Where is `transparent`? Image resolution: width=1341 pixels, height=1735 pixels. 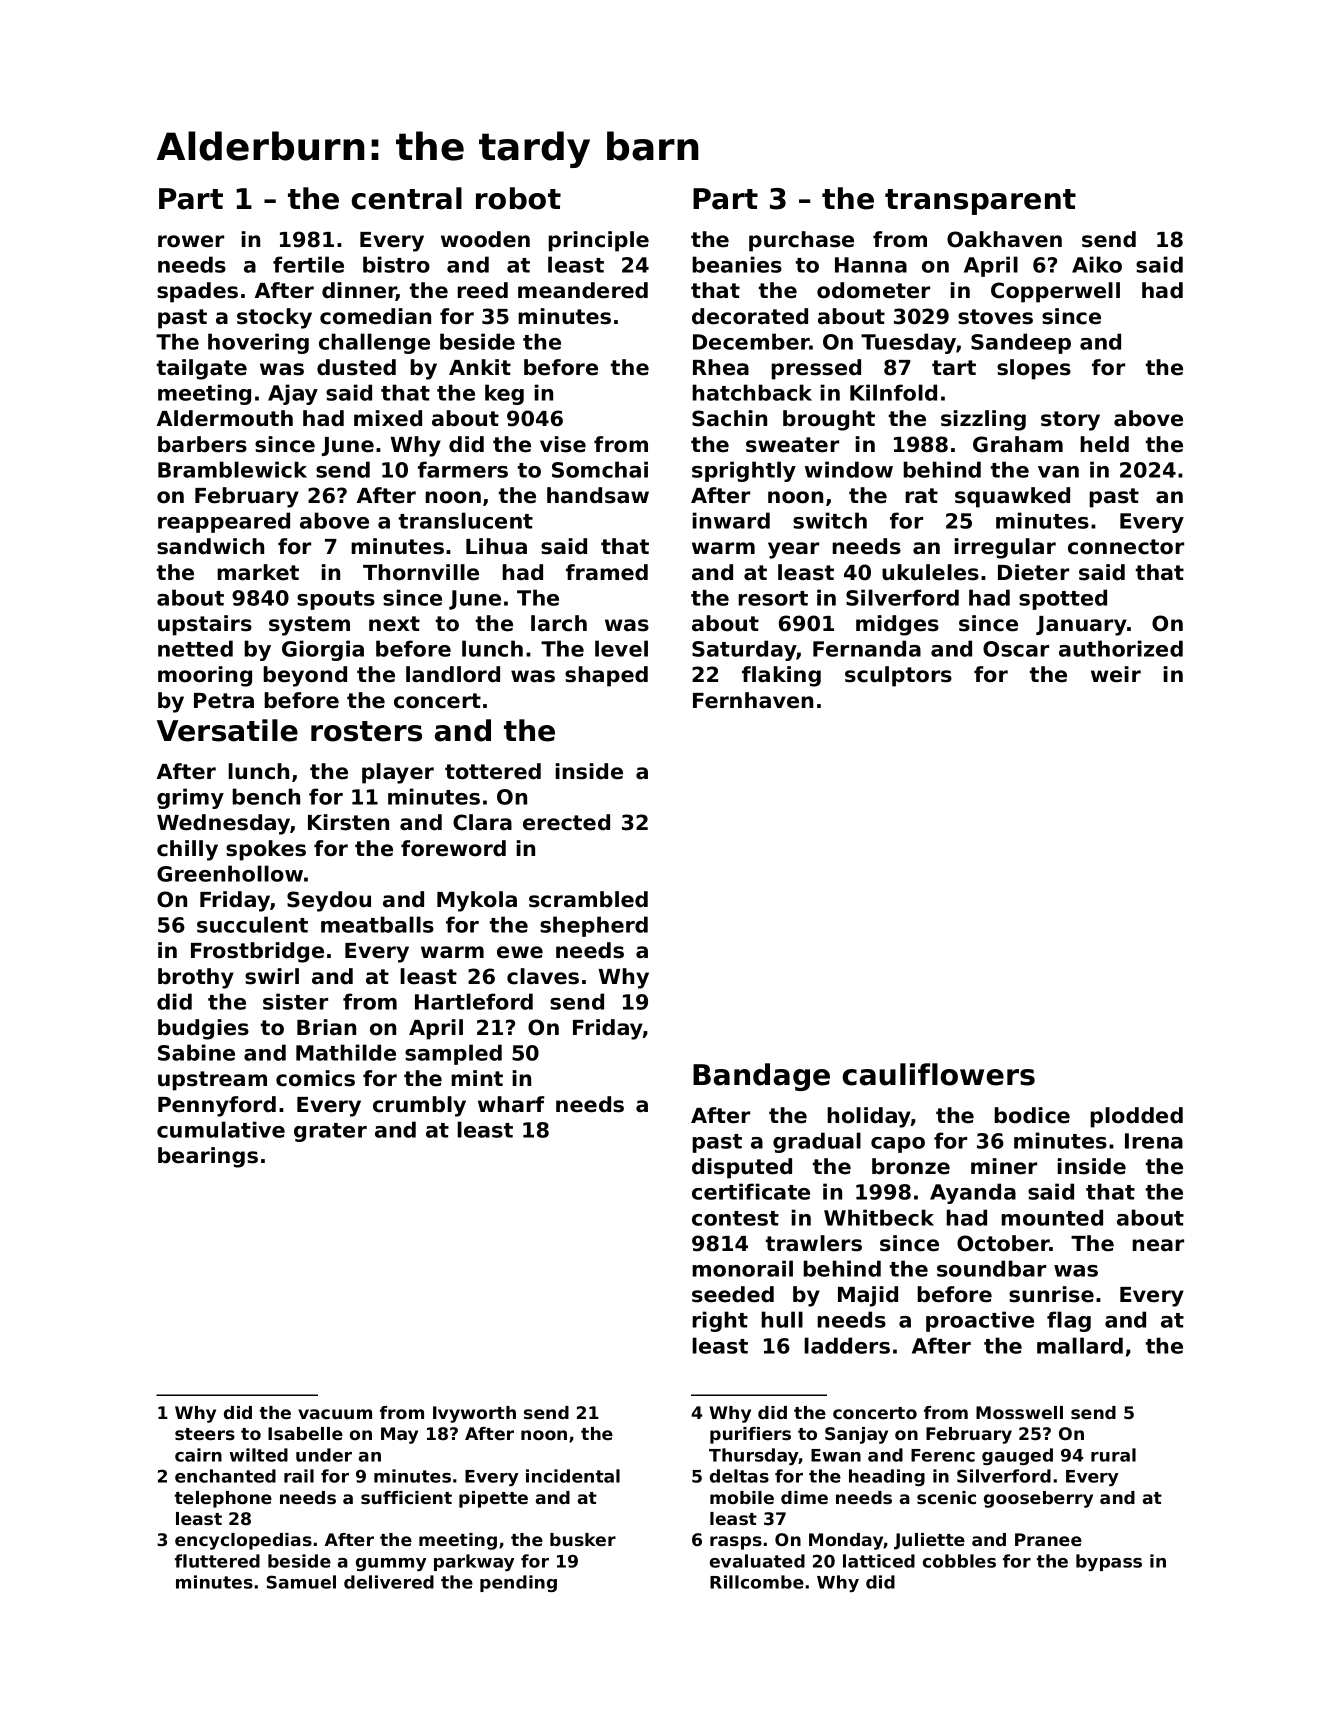
transparent is located at coordinates (980, 202).
